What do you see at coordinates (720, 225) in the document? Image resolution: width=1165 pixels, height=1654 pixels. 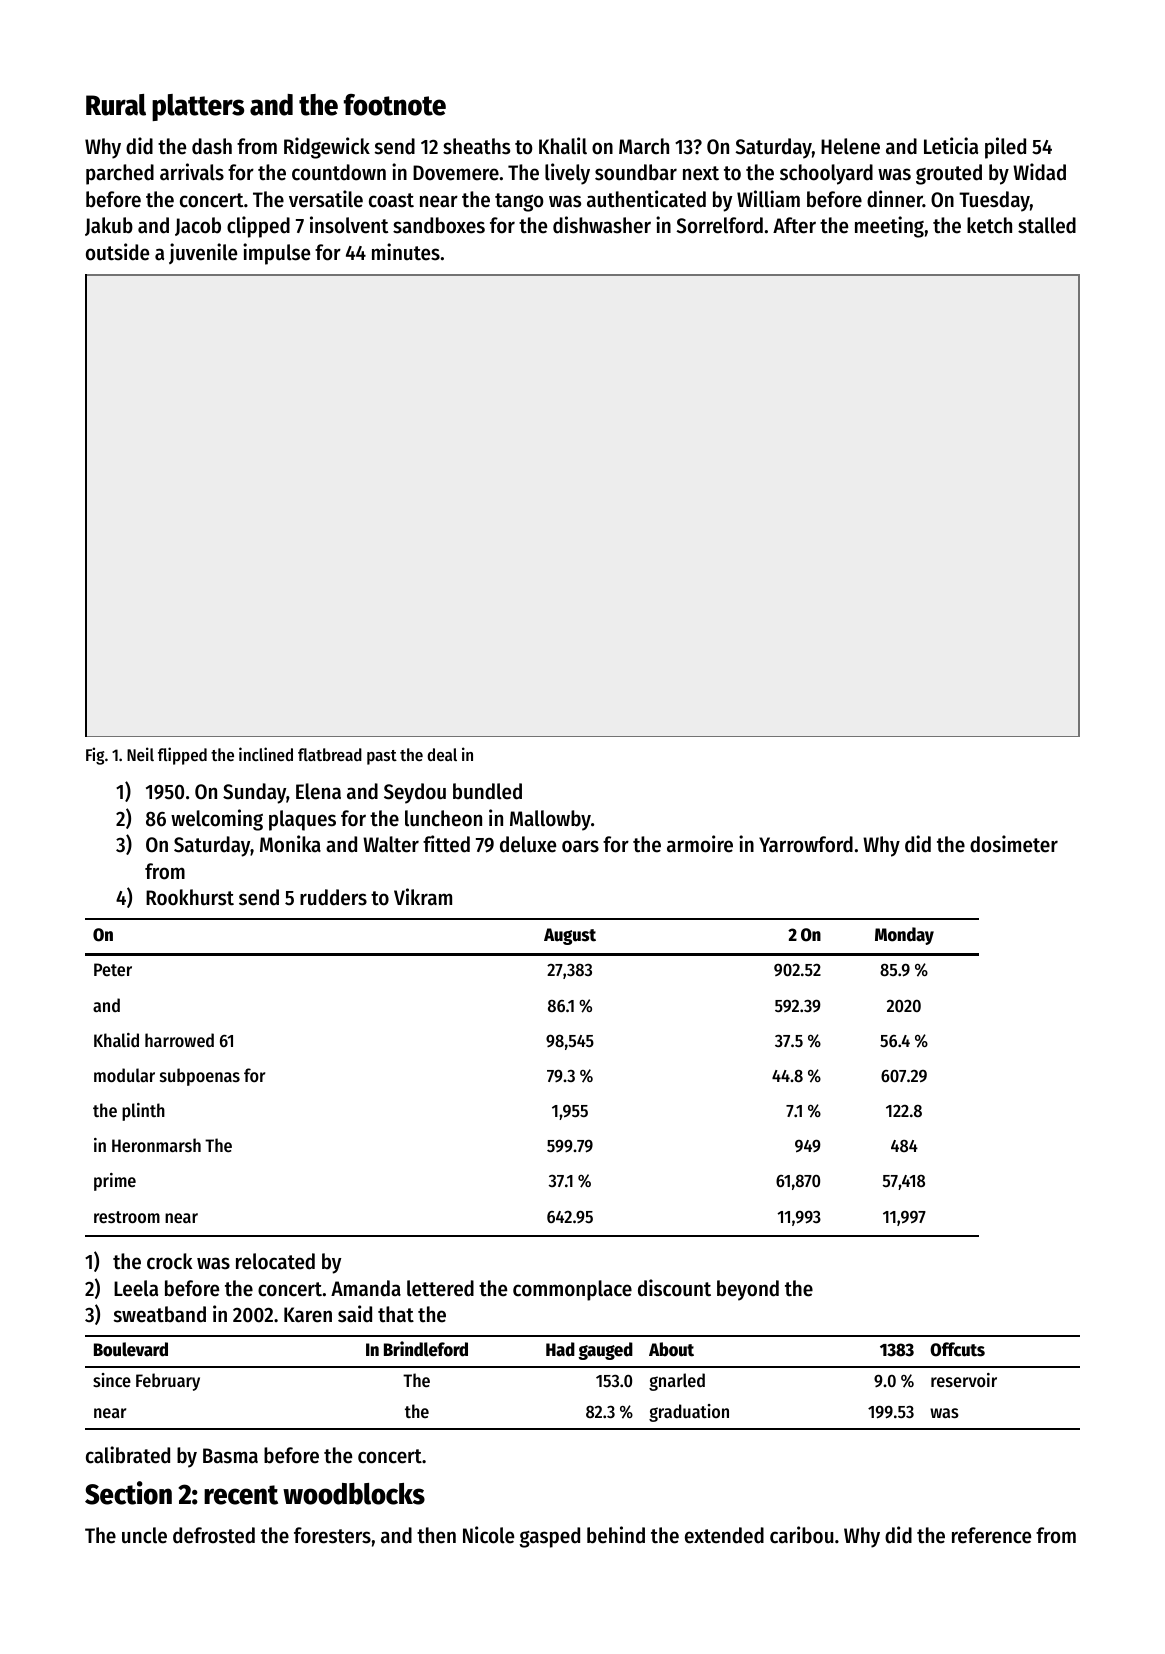 I see `Sorrelford` at bounding box center [720, 225].
